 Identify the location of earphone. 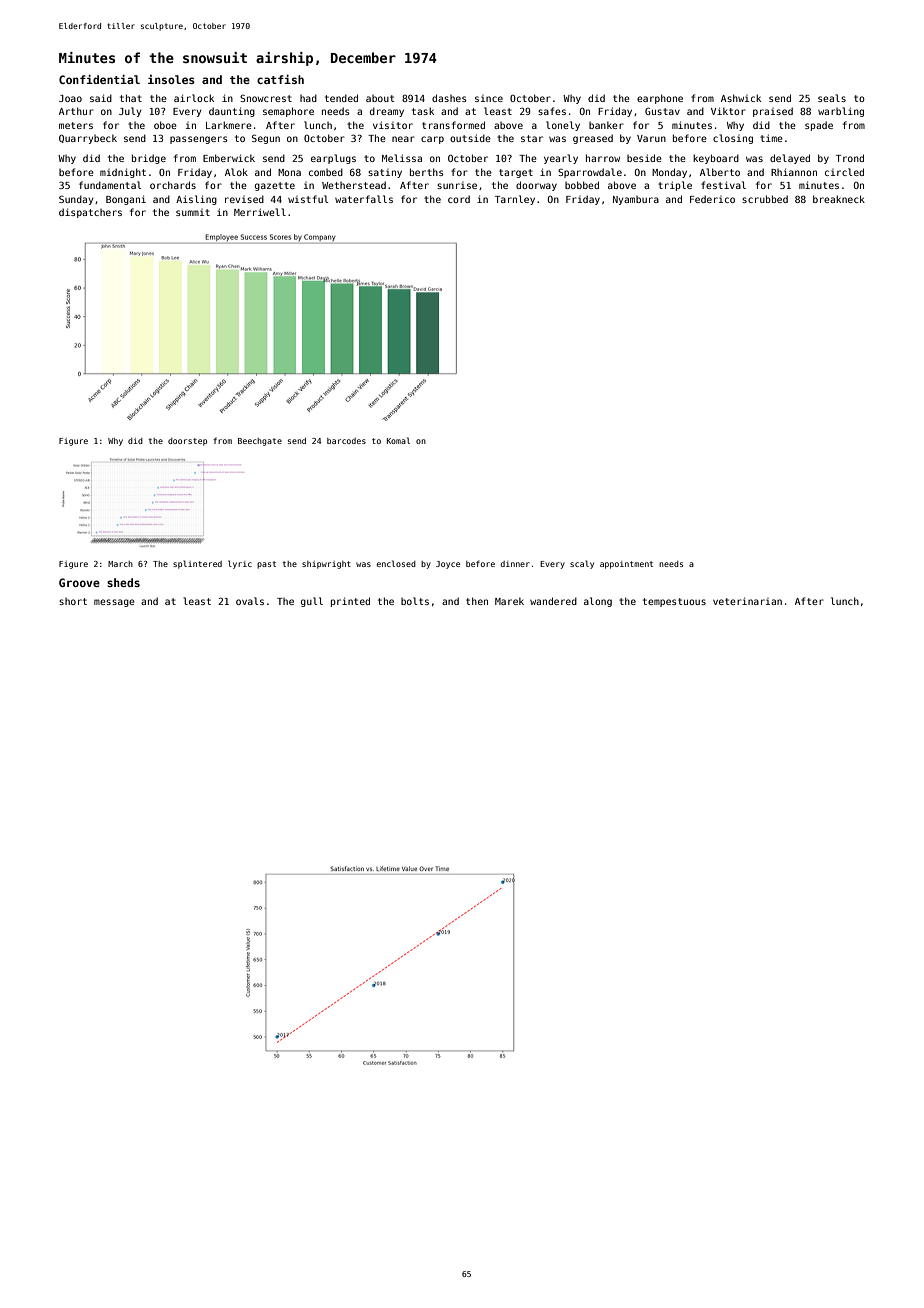
(660, 99).
